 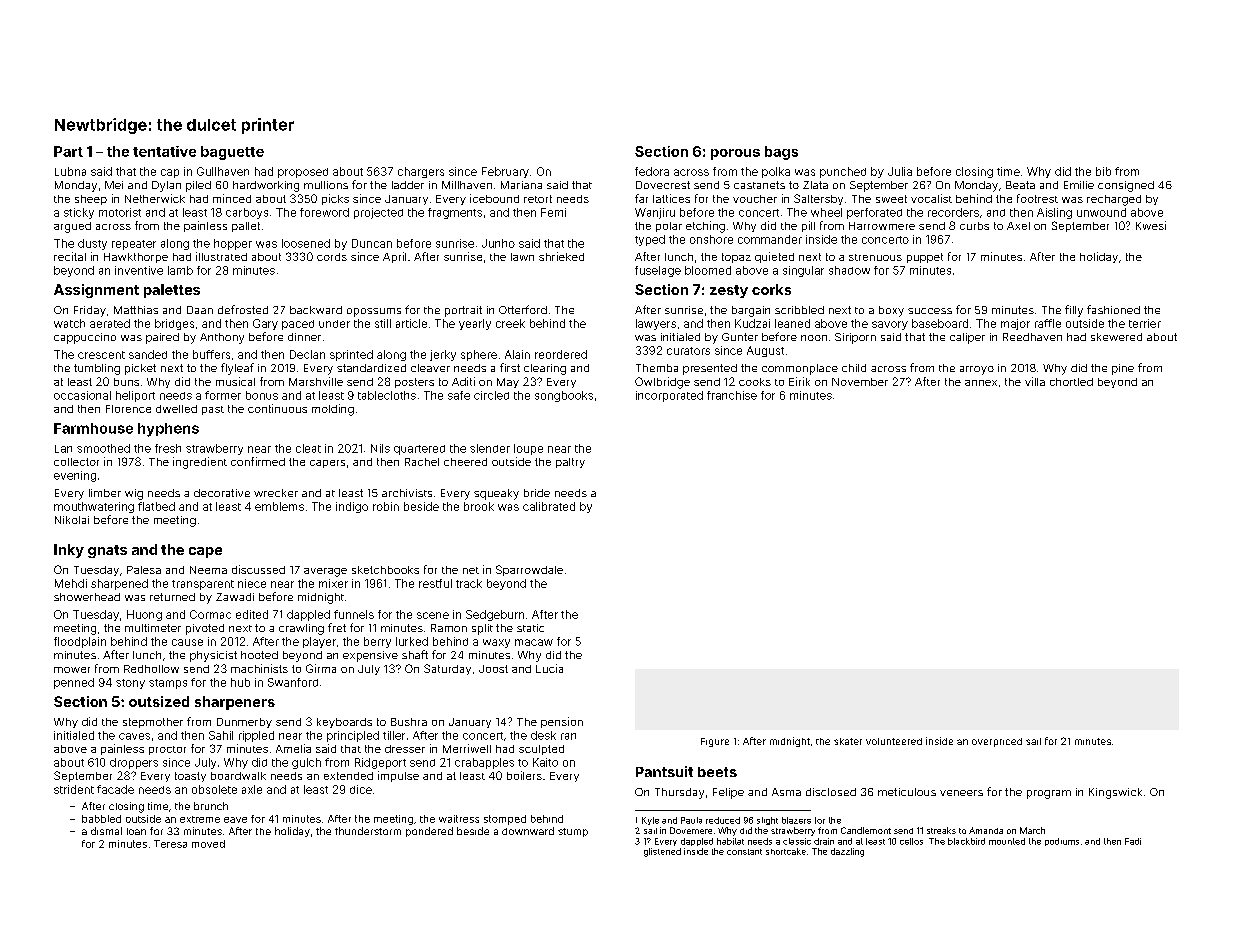 I want to click on typed, so click(x=650, y=240).
